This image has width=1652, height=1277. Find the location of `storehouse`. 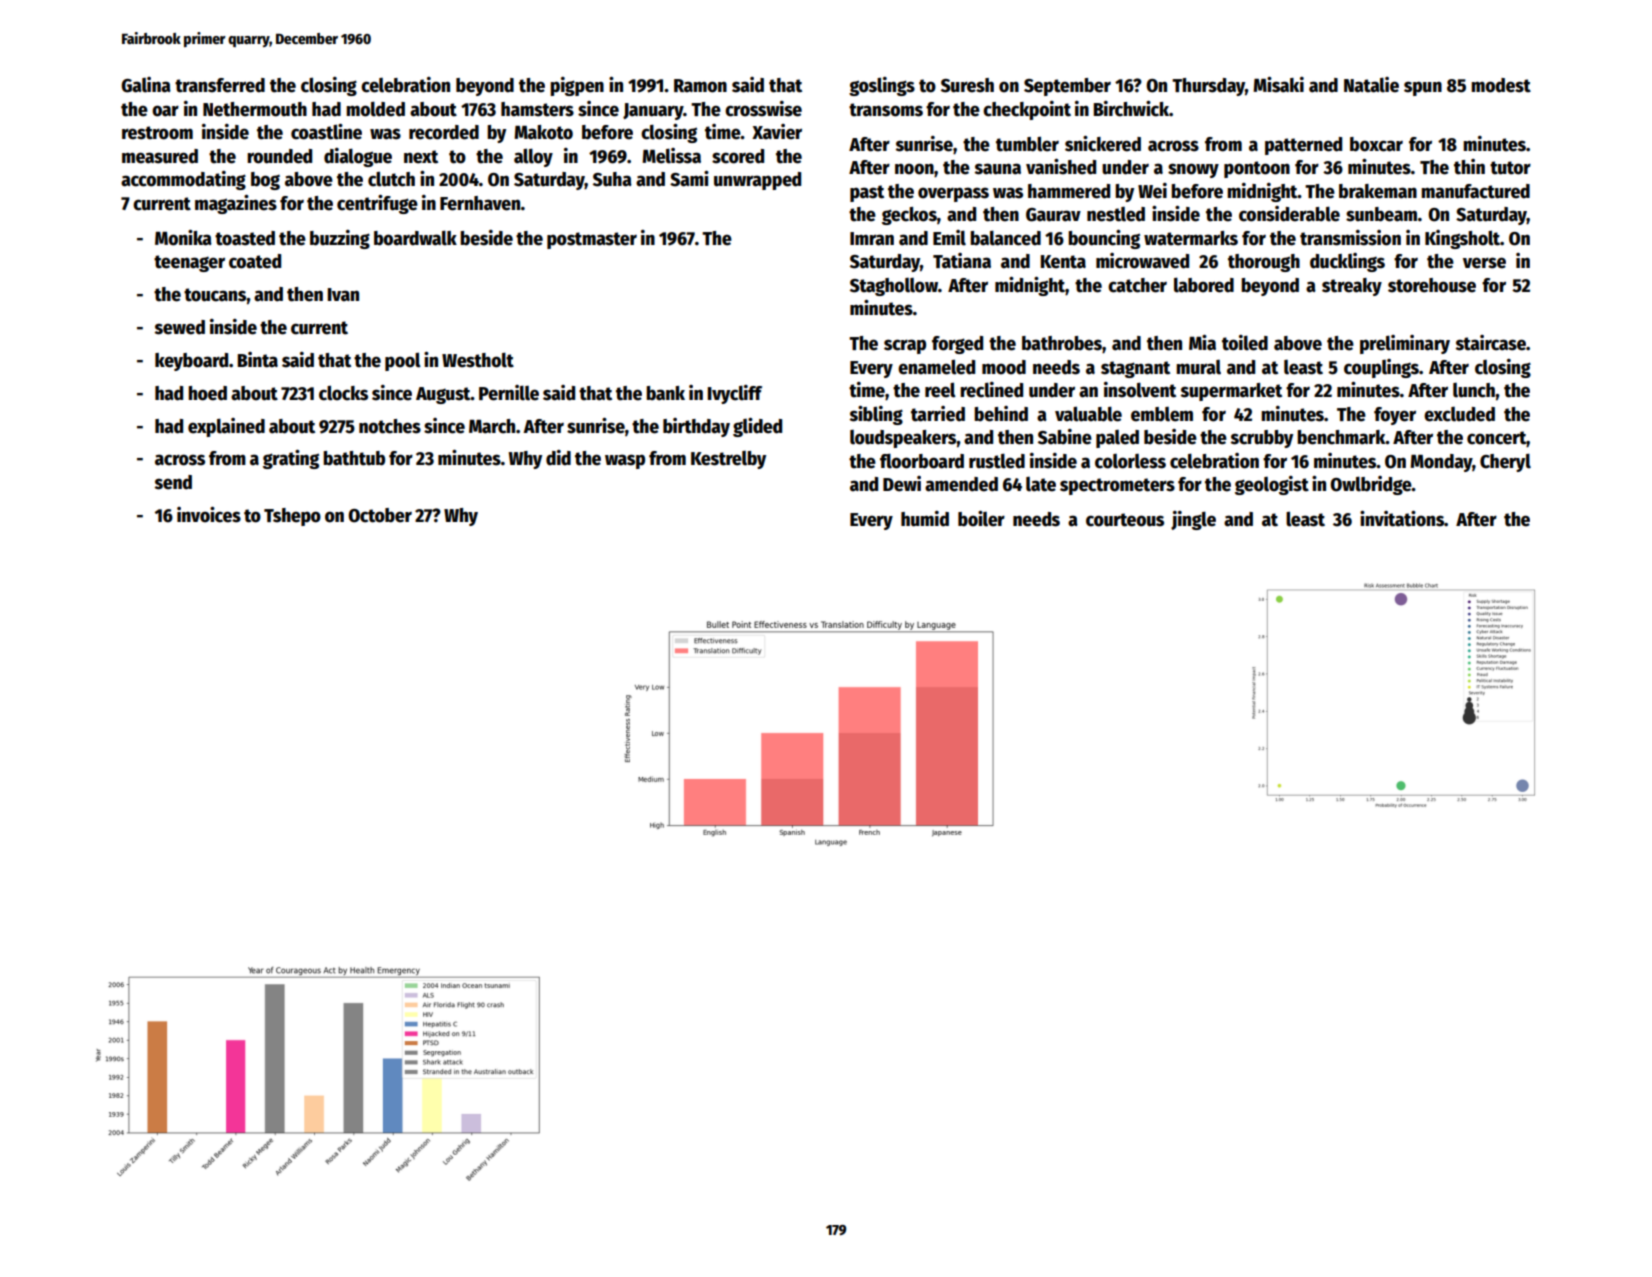

storehouse is located at coordinates (1432, 285).
